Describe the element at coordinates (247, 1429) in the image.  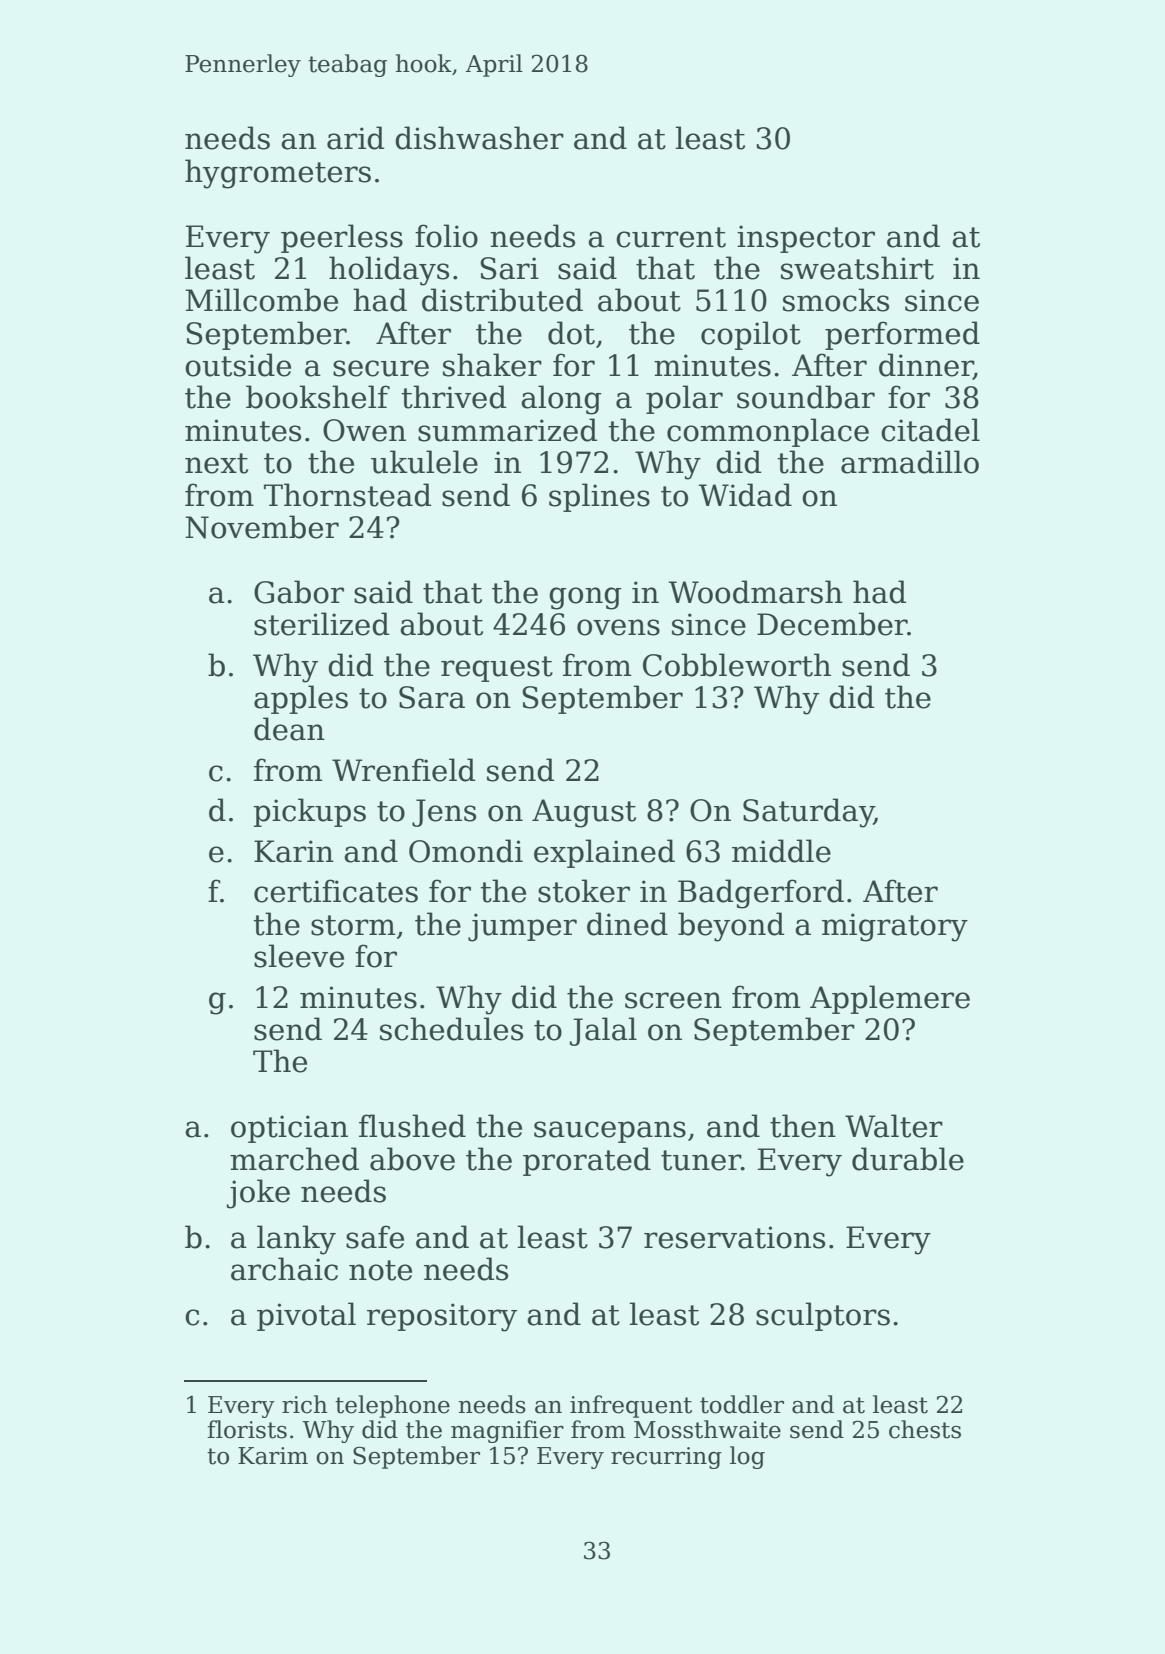
I see `florists` at that location.
